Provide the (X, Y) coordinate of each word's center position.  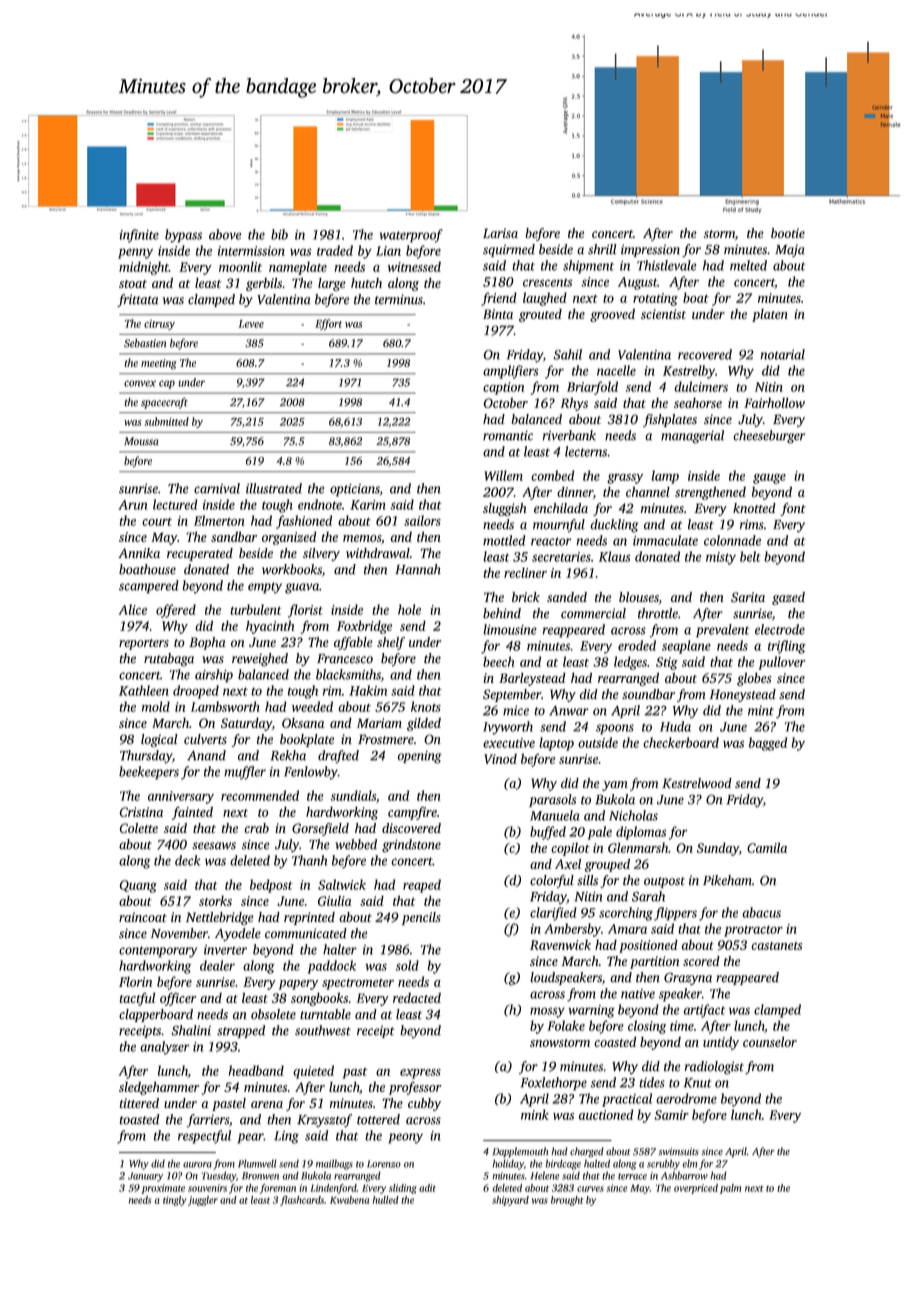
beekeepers (149, 773)
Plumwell (257, 1163)
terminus (399, 299)
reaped (422, 886)
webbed (356, 844)
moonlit (240, 266)
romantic (508, 435)
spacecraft (164, 403)
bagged (768, 744)
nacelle (616, 370)
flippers (675, 914)
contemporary (158, 952)
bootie (788, 233)
